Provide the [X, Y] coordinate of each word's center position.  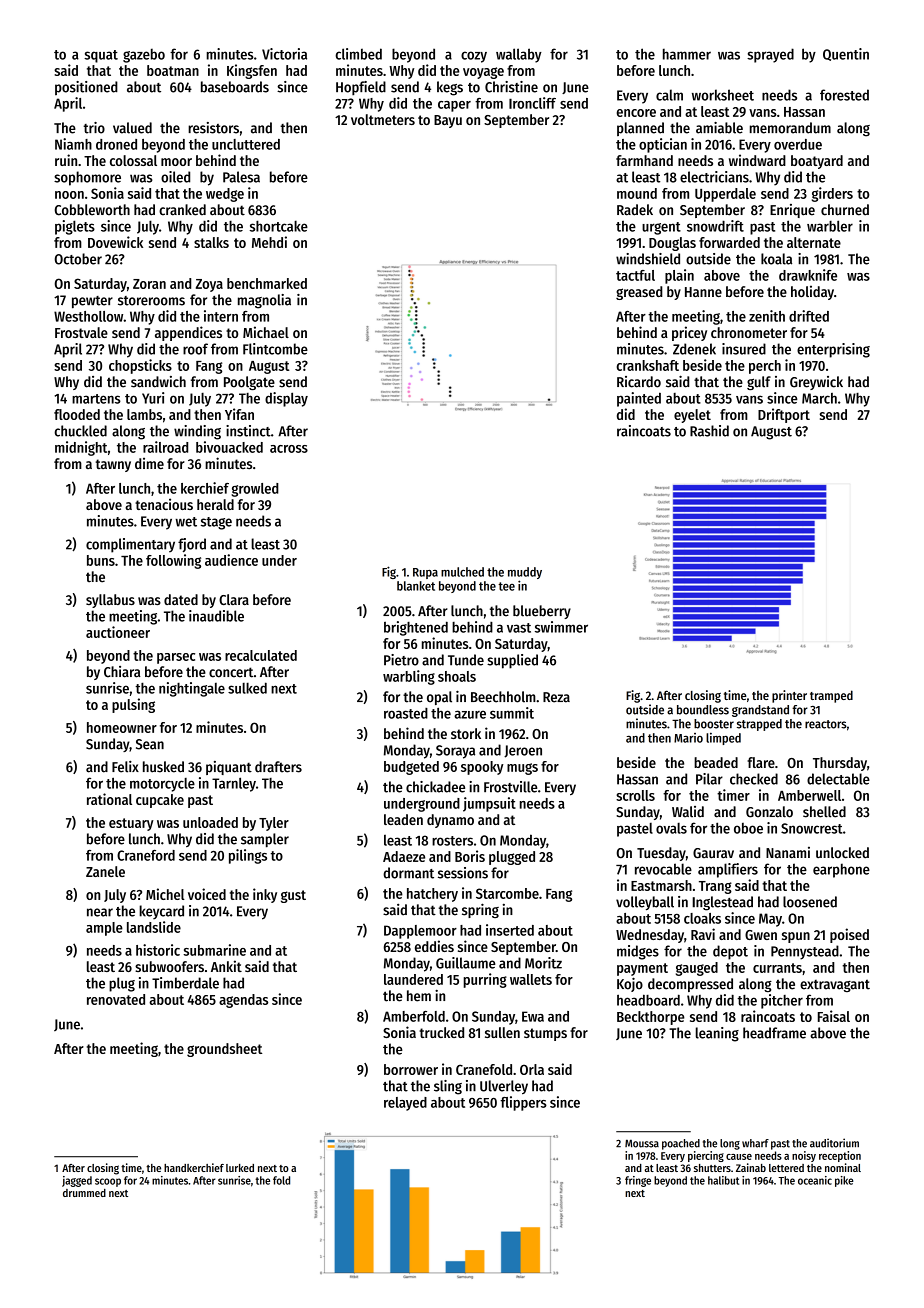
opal [439, 698]
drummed [84, 1193]
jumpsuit [489, 804]
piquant [229, 768]
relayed [405, 1104]
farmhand [644, 160]
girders [832, 194]
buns [101, 560]
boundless [703, 710]
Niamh [73, 144]
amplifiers [728, 870]
